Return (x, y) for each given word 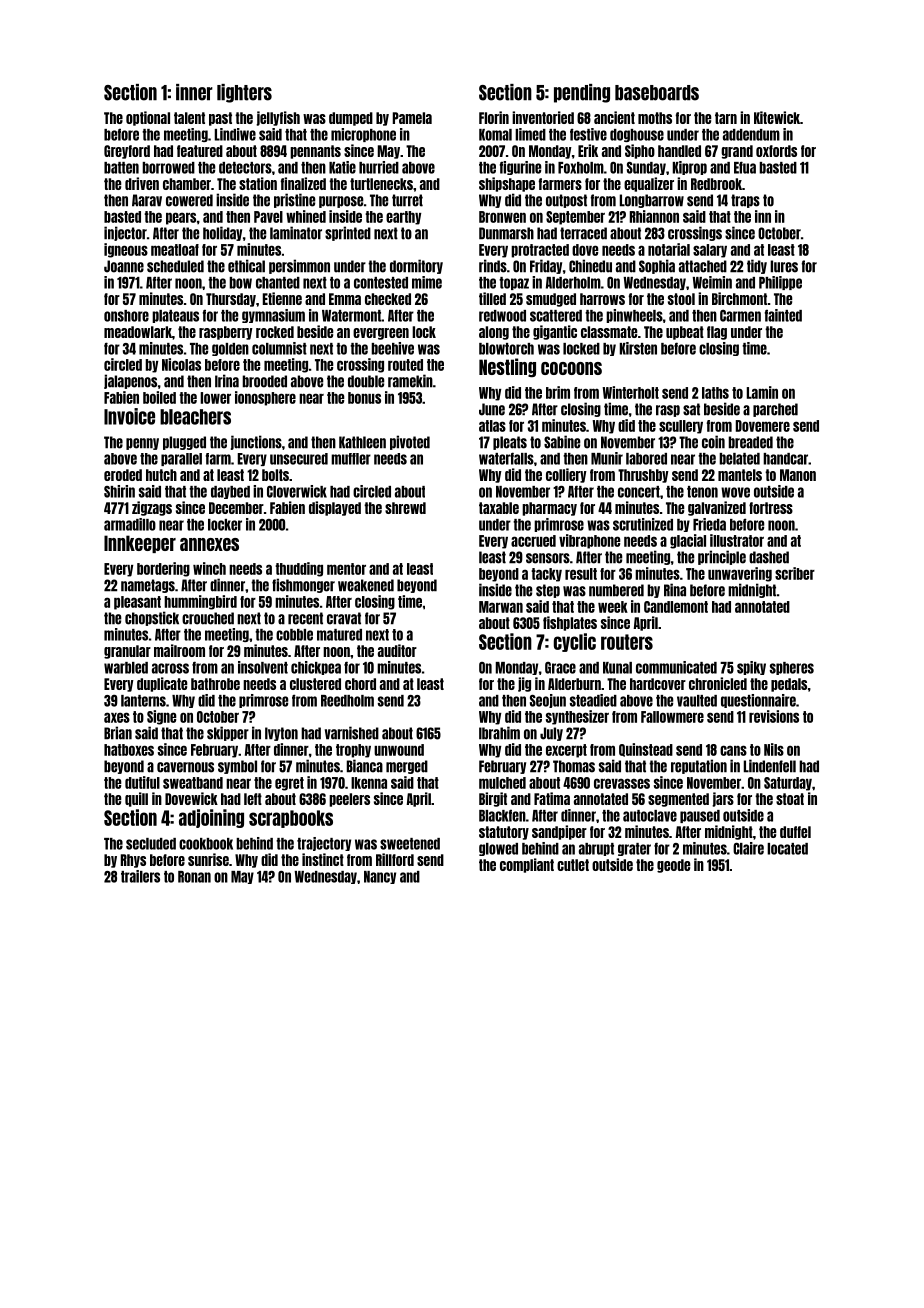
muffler (351, 459)
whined (306, 216)
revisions (774, 716)
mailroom (179, 650)
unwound (399, 750)
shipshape (507, 184)
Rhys (133, 861)
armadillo (130, 524)
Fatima (552, 798)
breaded (750, 442)
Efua (745, 167)
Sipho (640, 151)
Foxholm (581, 168)
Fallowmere (672, 717)
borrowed (168, 168)
